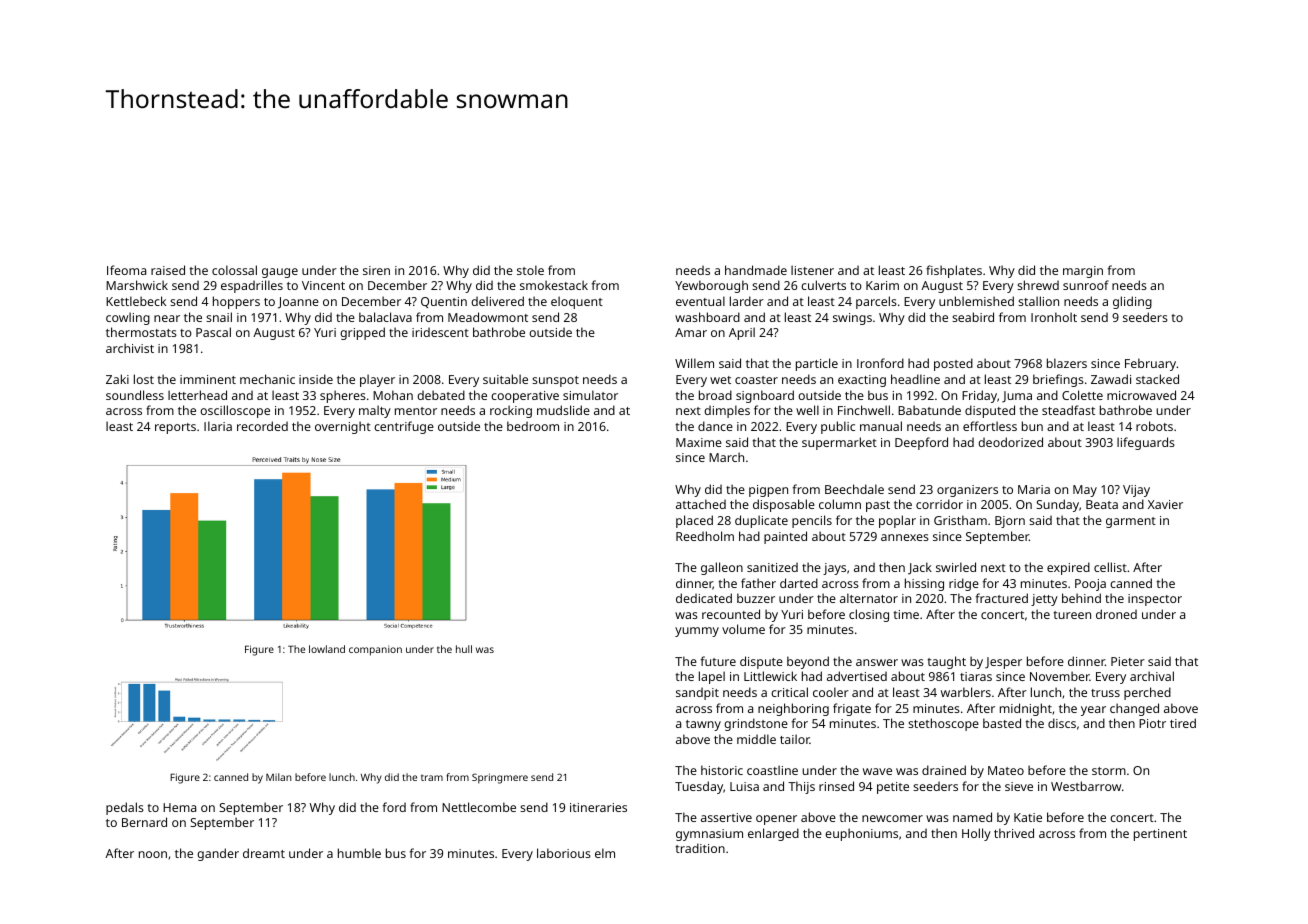 This document has height=924, width=1308. I want to click on handmade, so click(756, 270).
